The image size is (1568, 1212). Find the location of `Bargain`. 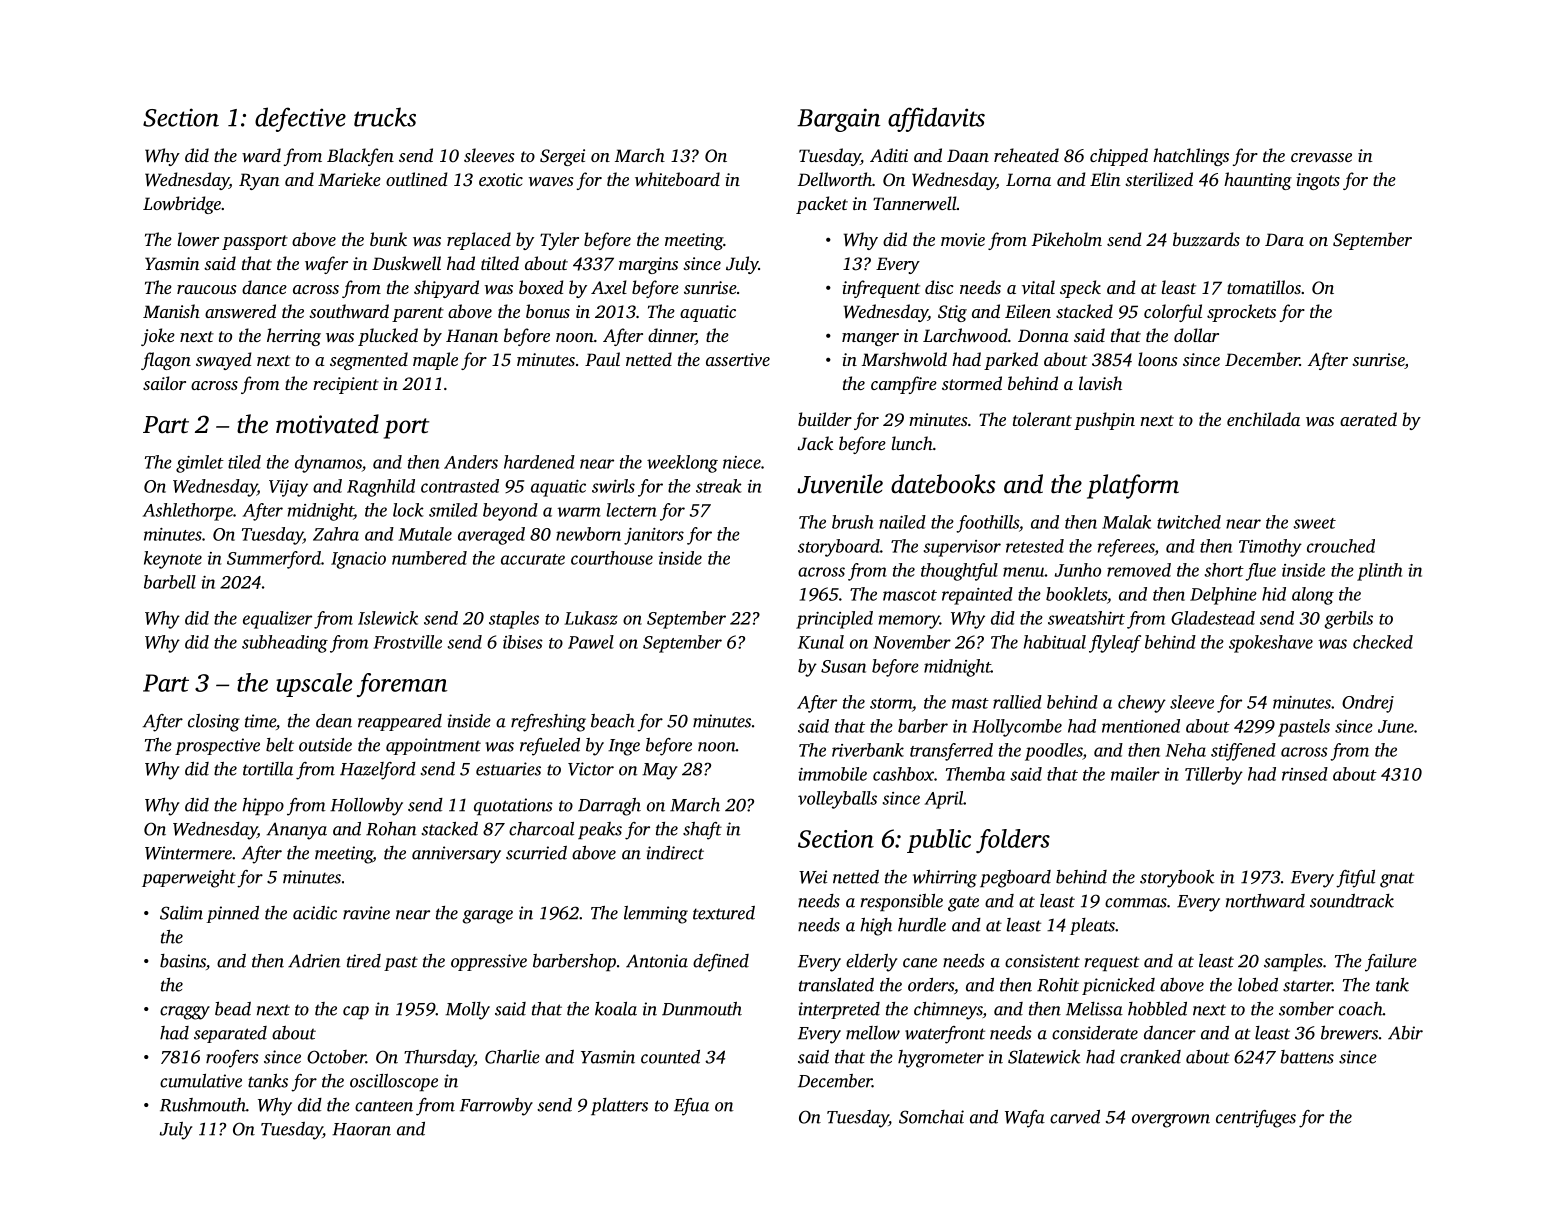

Bargain is located at coordinates (838, 120).
